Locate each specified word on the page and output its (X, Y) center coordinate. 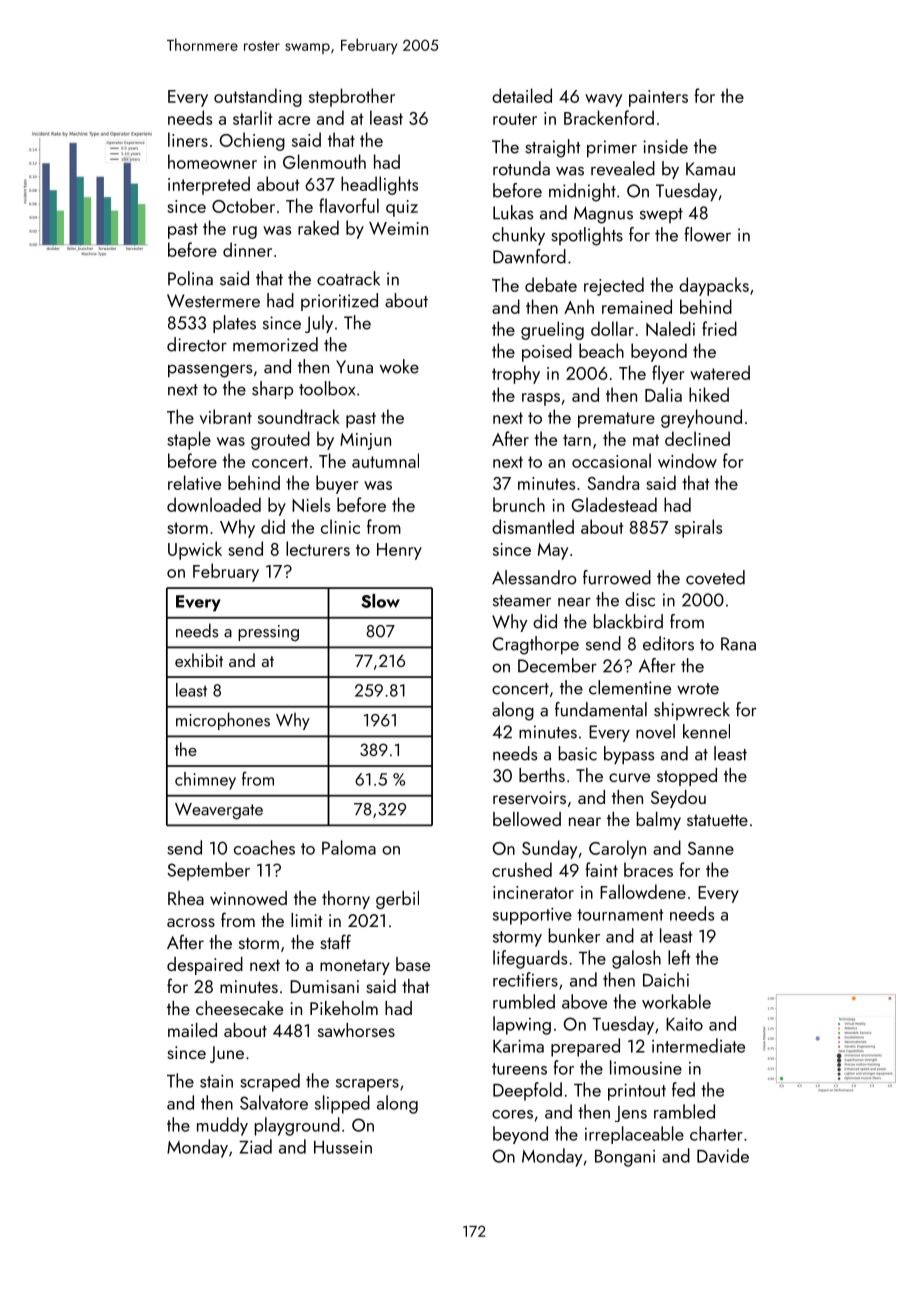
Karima (518, 1046)
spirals (698, 528)
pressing (268, 633)
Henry (399, 551)
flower (707, 234)
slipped (342, 1104)
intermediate (698, 1045)
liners (188, 139)
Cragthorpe (536, 645)
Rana (738, 644)
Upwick (195, 550)
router (515, 119)
